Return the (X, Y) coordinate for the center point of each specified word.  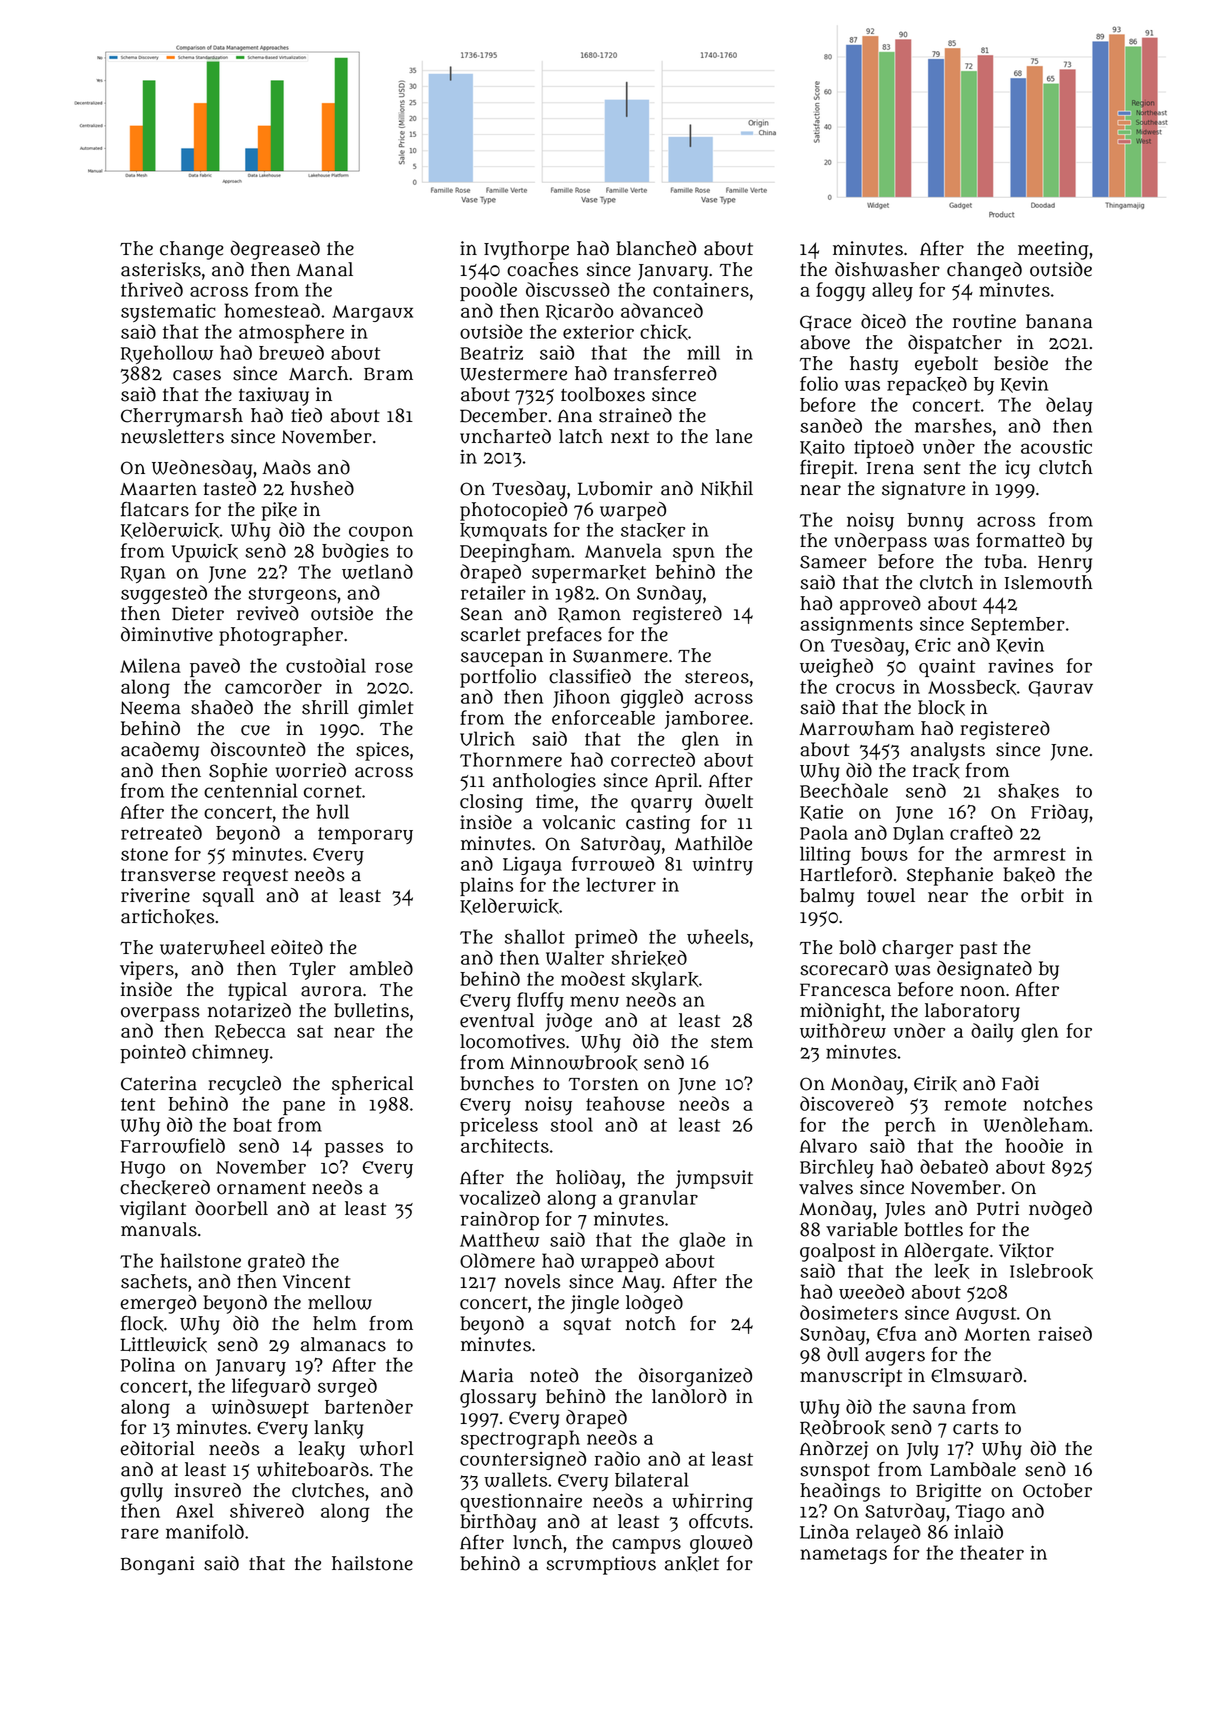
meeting (1053, 250)
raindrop (500, 1220)
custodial (326, 665)
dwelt (729, 801)
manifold (205, 1531)
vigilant (153, 1210)
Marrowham (856, 728)
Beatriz (491, 353)
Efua (897, 1333)
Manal (324, 269)
